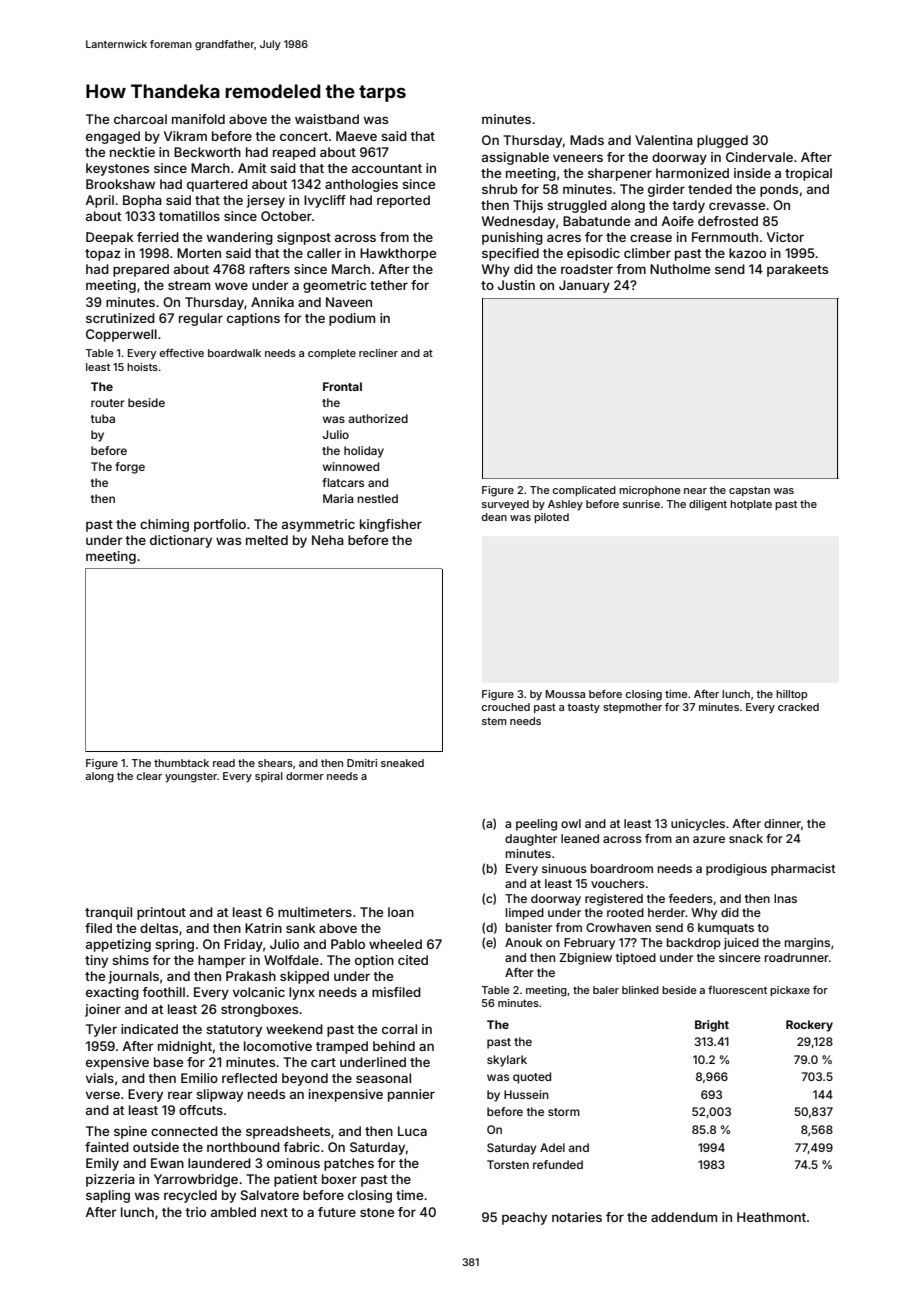 Image resolution: width=924 pixels, height=1308 pixels. Describe the element at coordinates (399, 1029) in the document. I see `corral` at that location.
